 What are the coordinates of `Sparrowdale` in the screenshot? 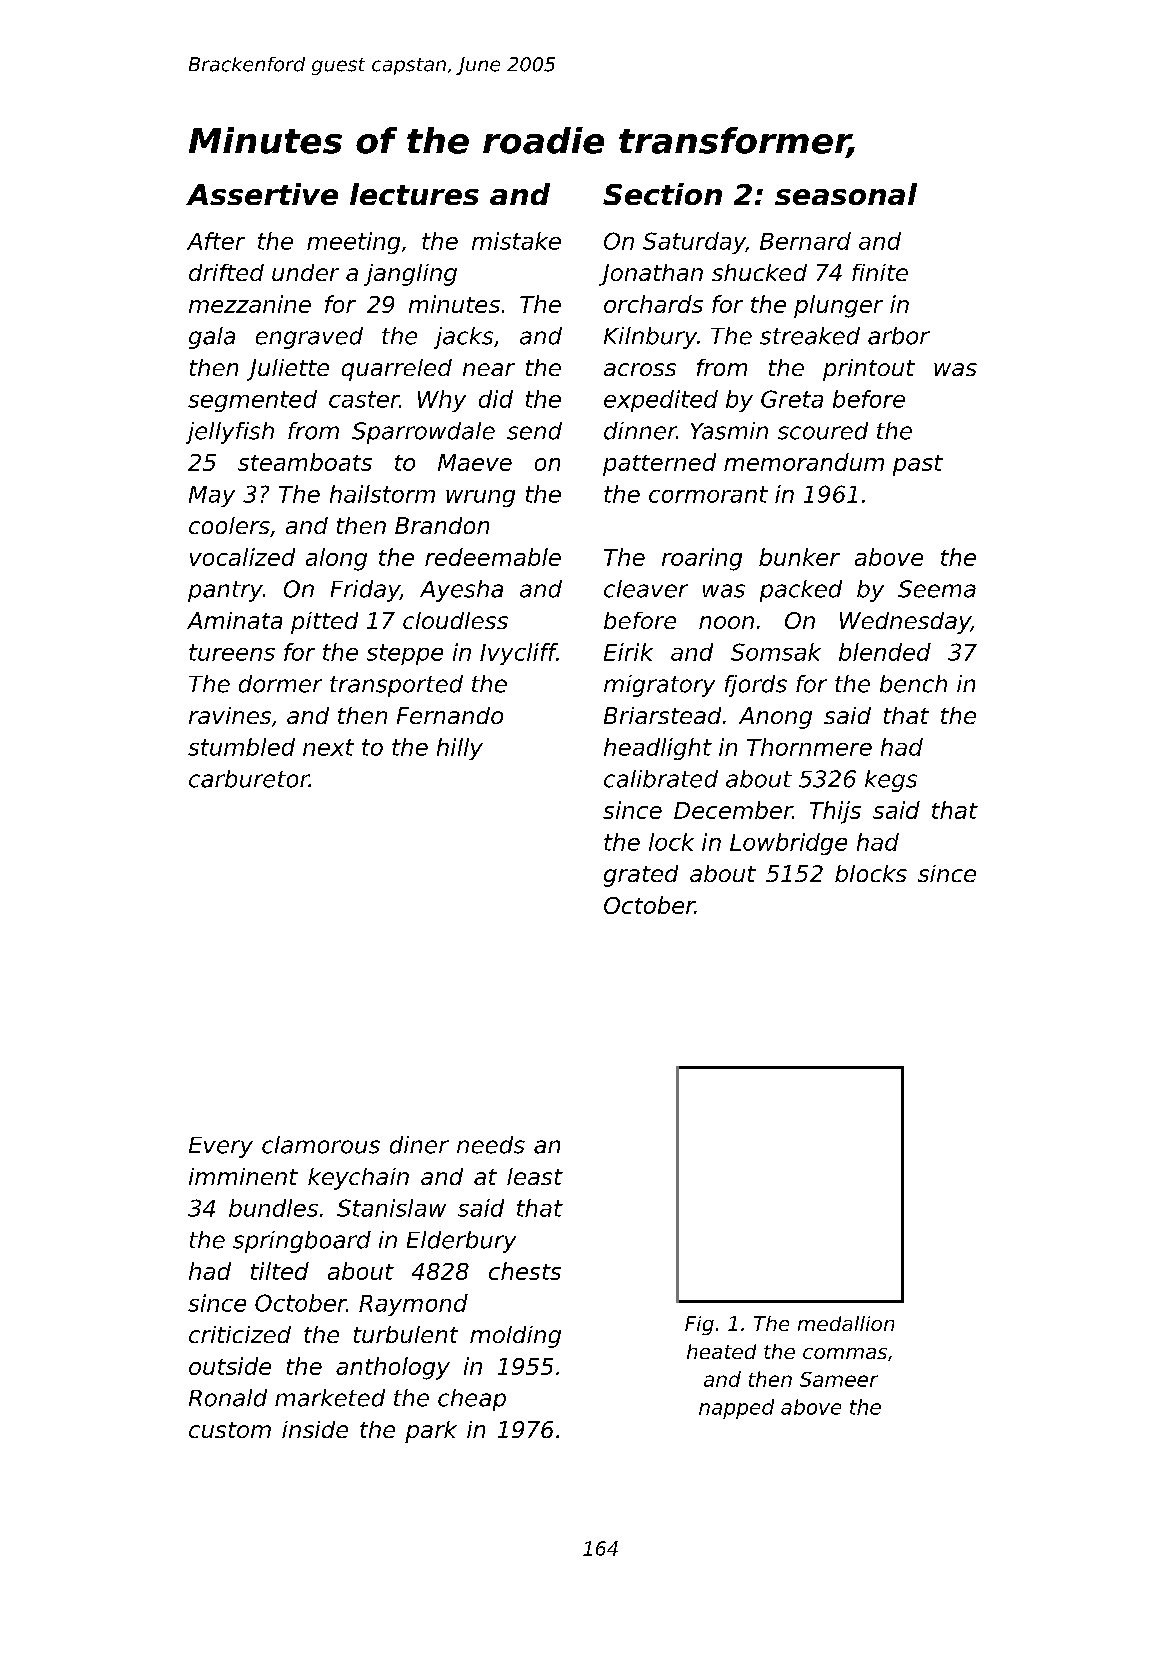 It's located at (423, 433).
